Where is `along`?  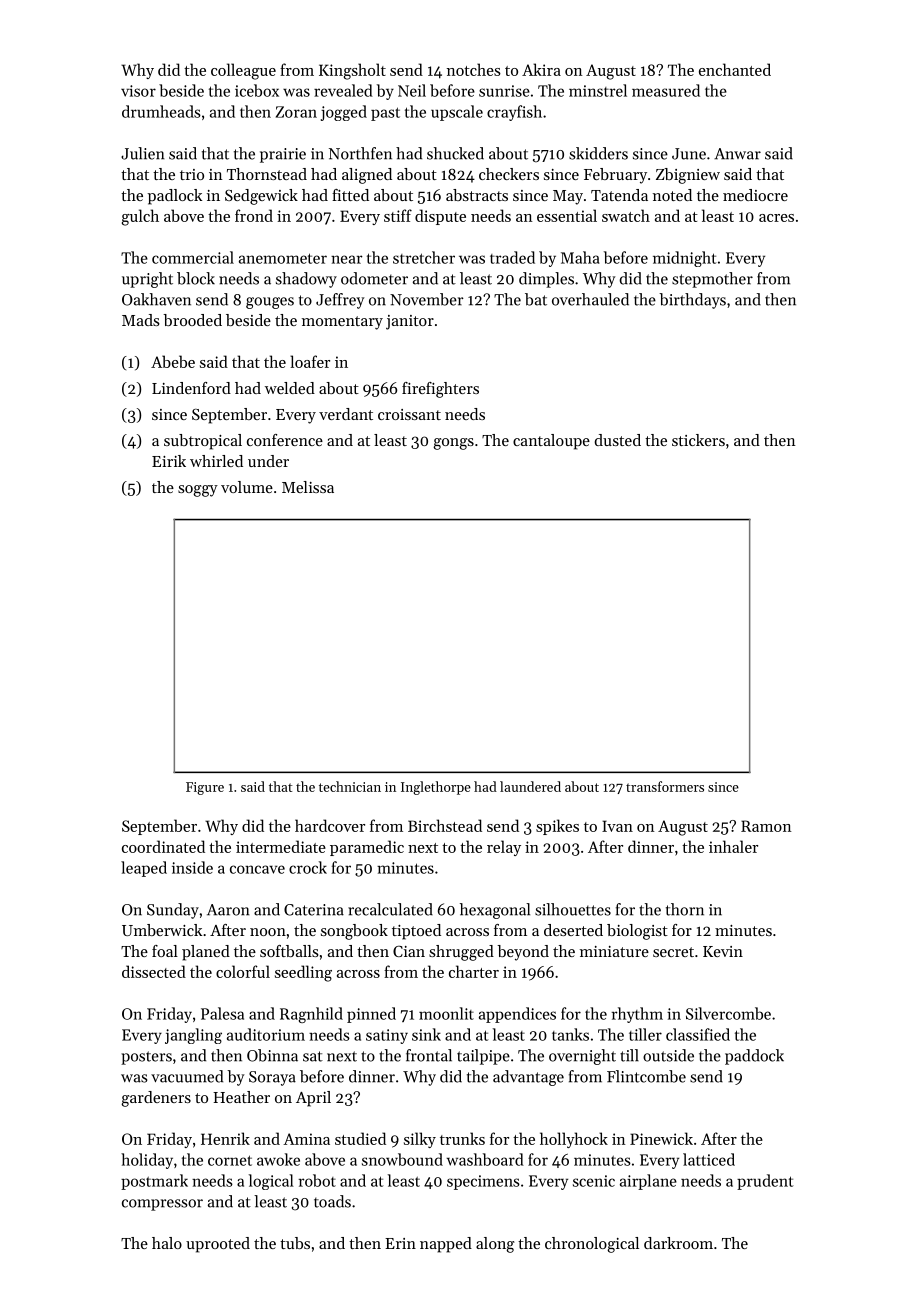 along is located at coordinates (495, 1245).
